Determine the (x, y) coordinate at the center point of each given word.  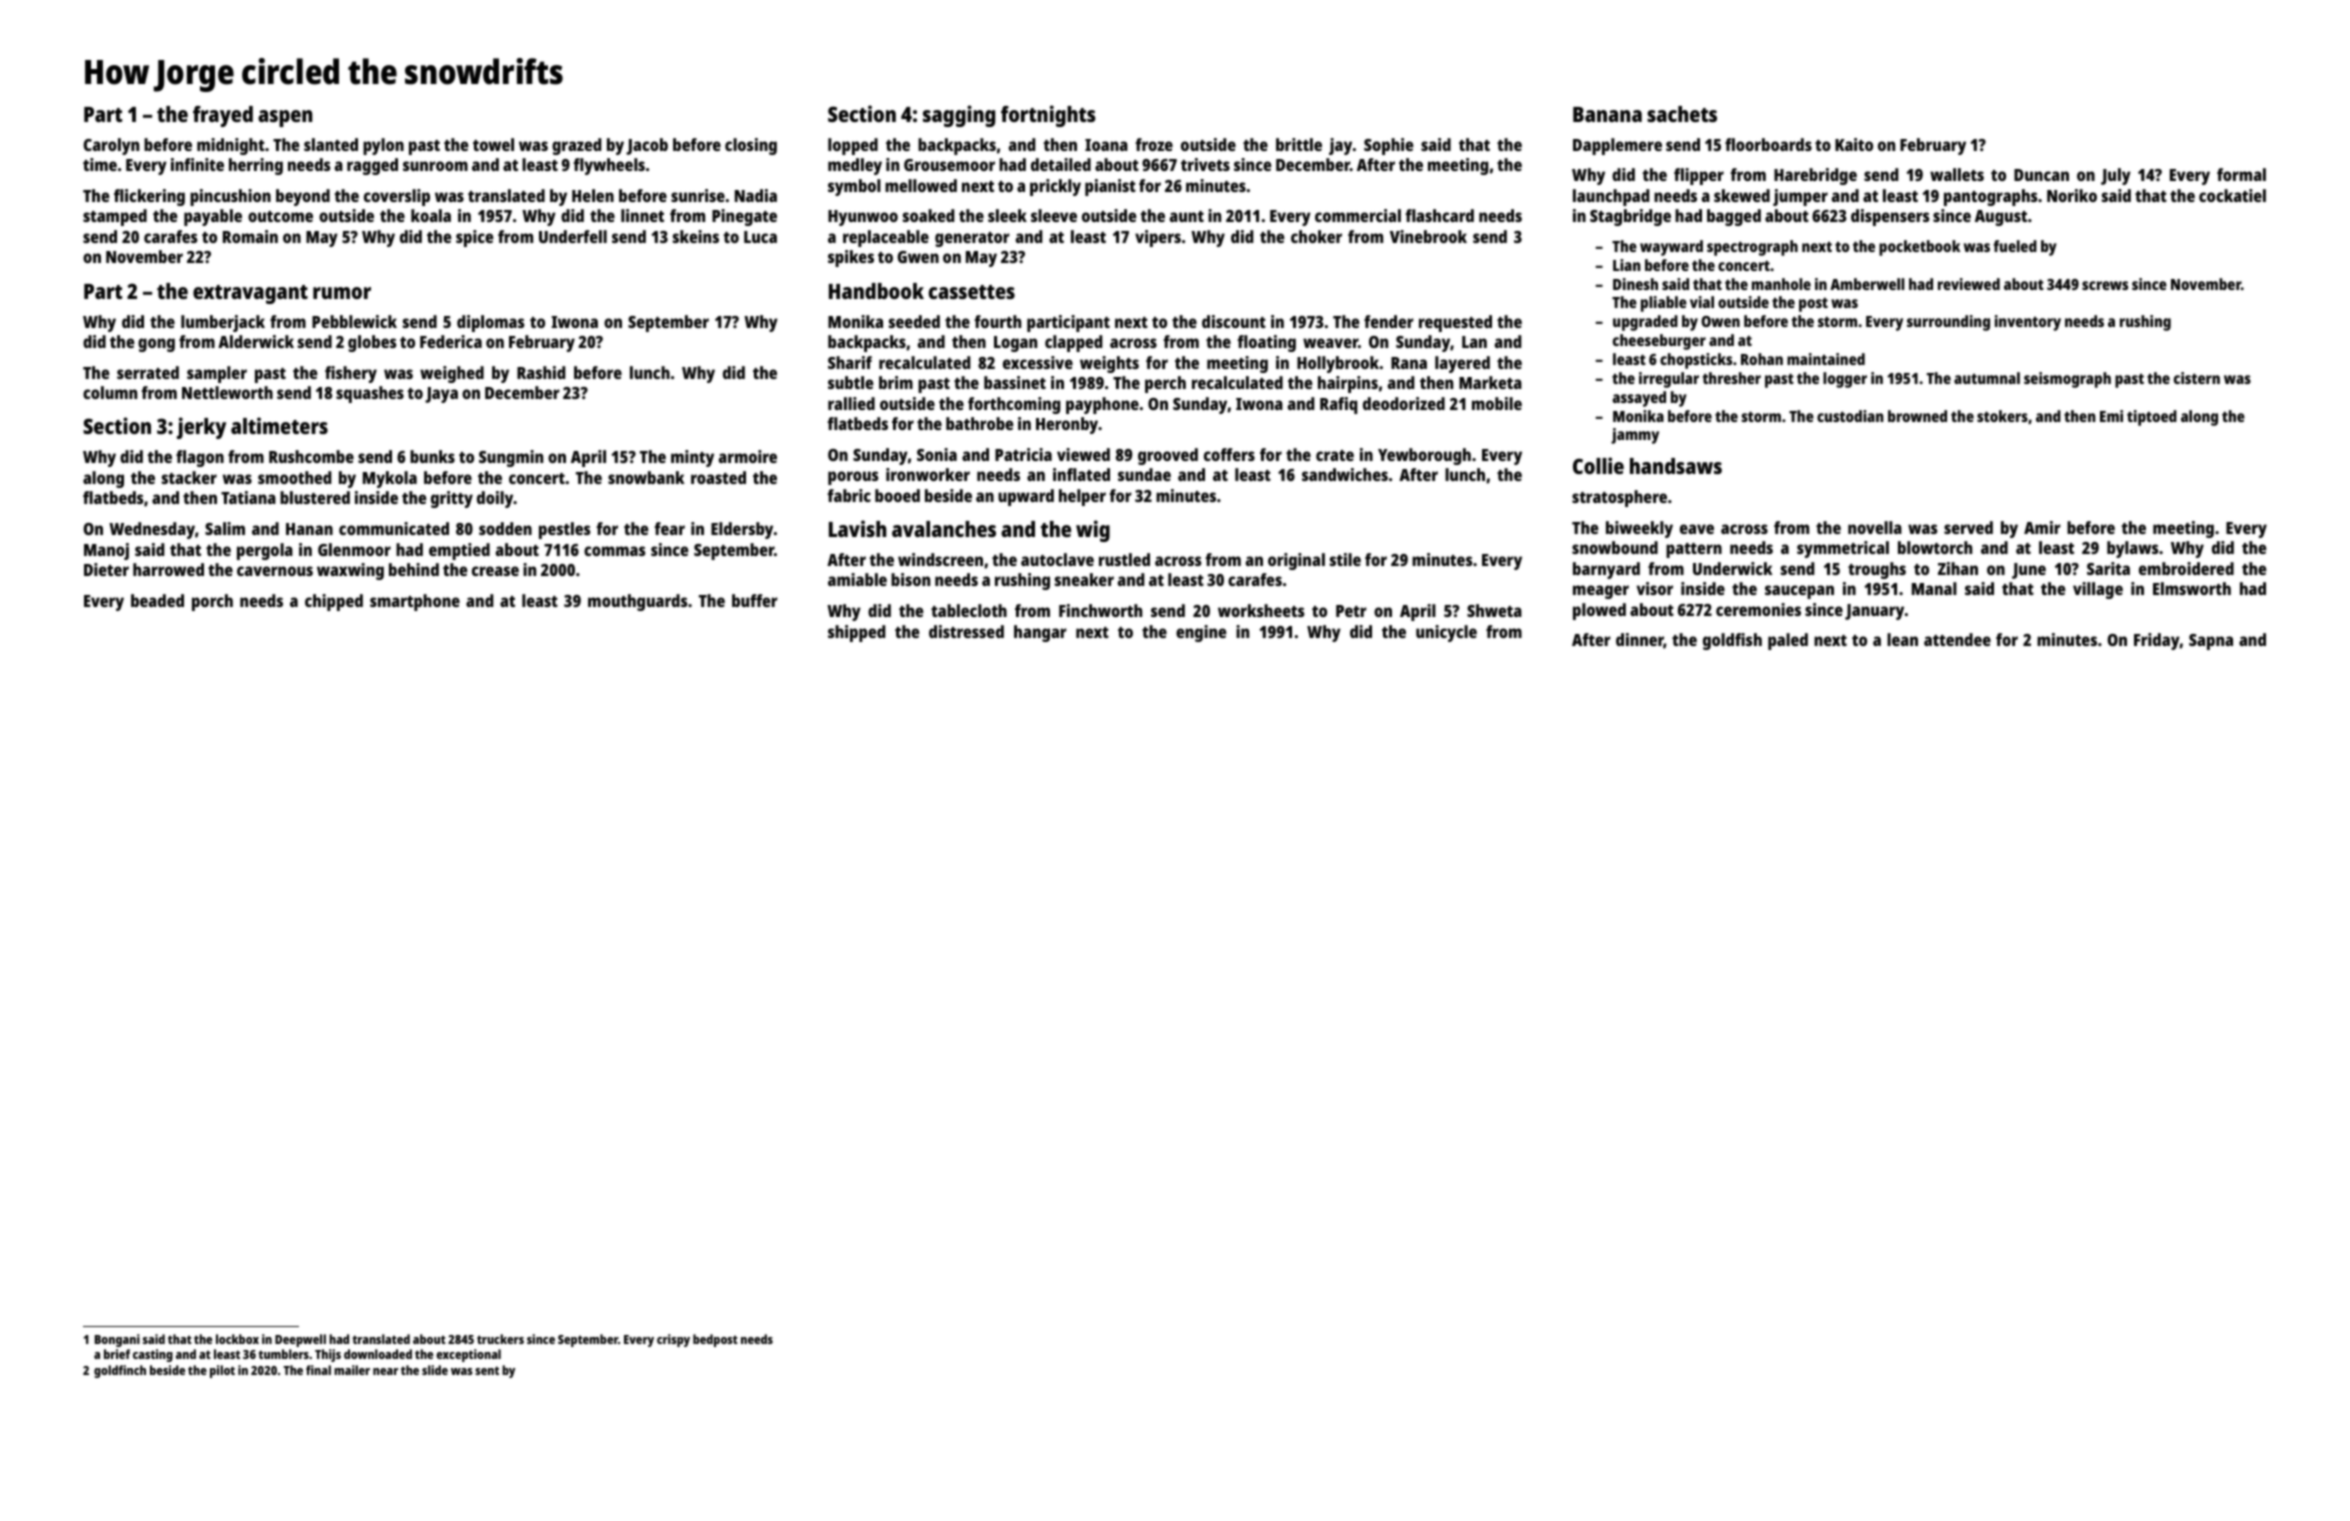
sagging (959, 116)
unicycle (1446, 633)
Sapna (2211, 642)
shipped (856, 633)
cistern (2197, 378)
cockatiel (2232, 195)
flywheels (609, 166)
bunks (432, 456)
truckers (500, 1339)
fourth (997, 321)
